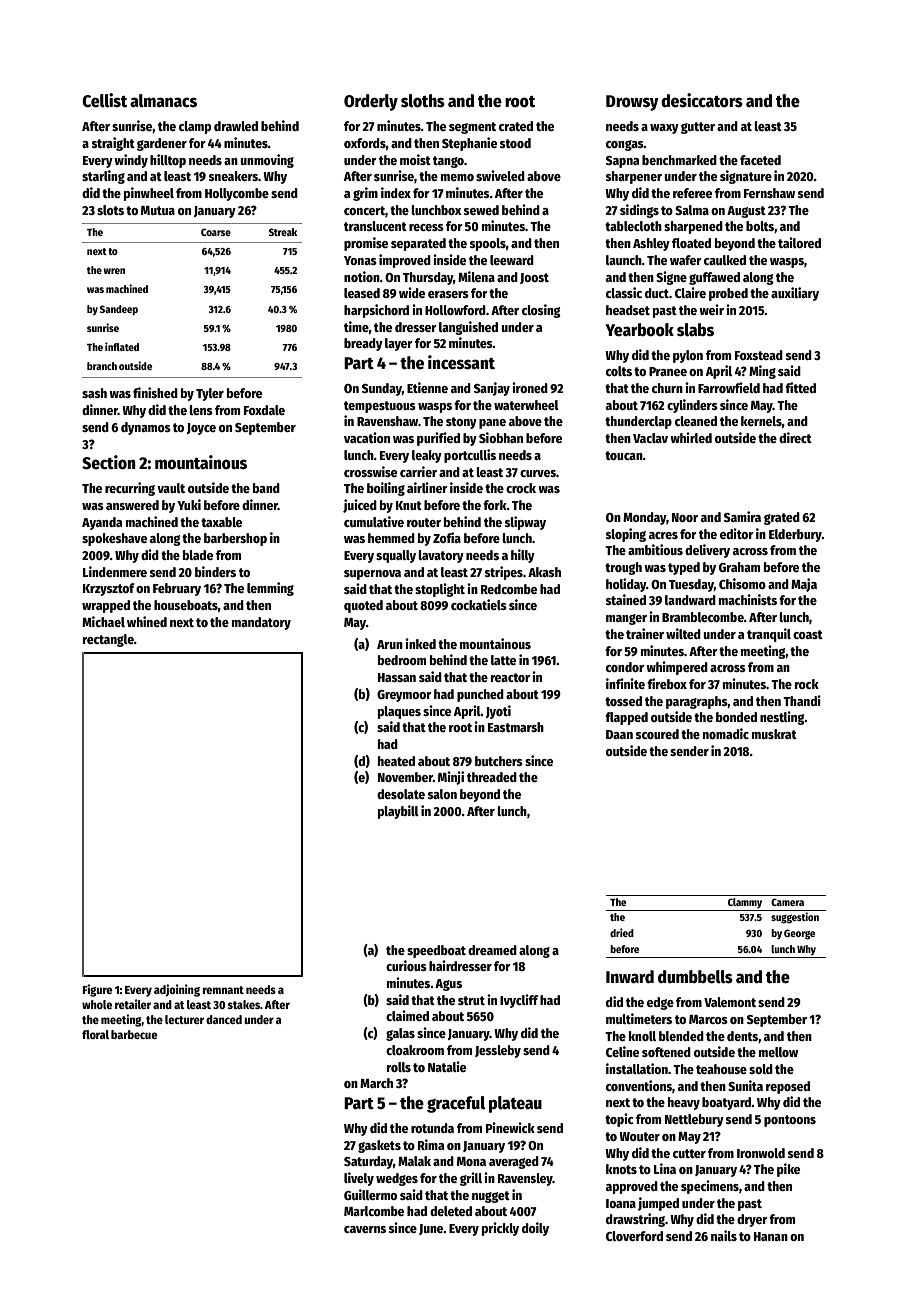 The width and height of the screenshot is (908, 1316). What do you see at coordinates (359, 1179) in the screenshot?
I see `lively` at bounding box center [359, 1179].
